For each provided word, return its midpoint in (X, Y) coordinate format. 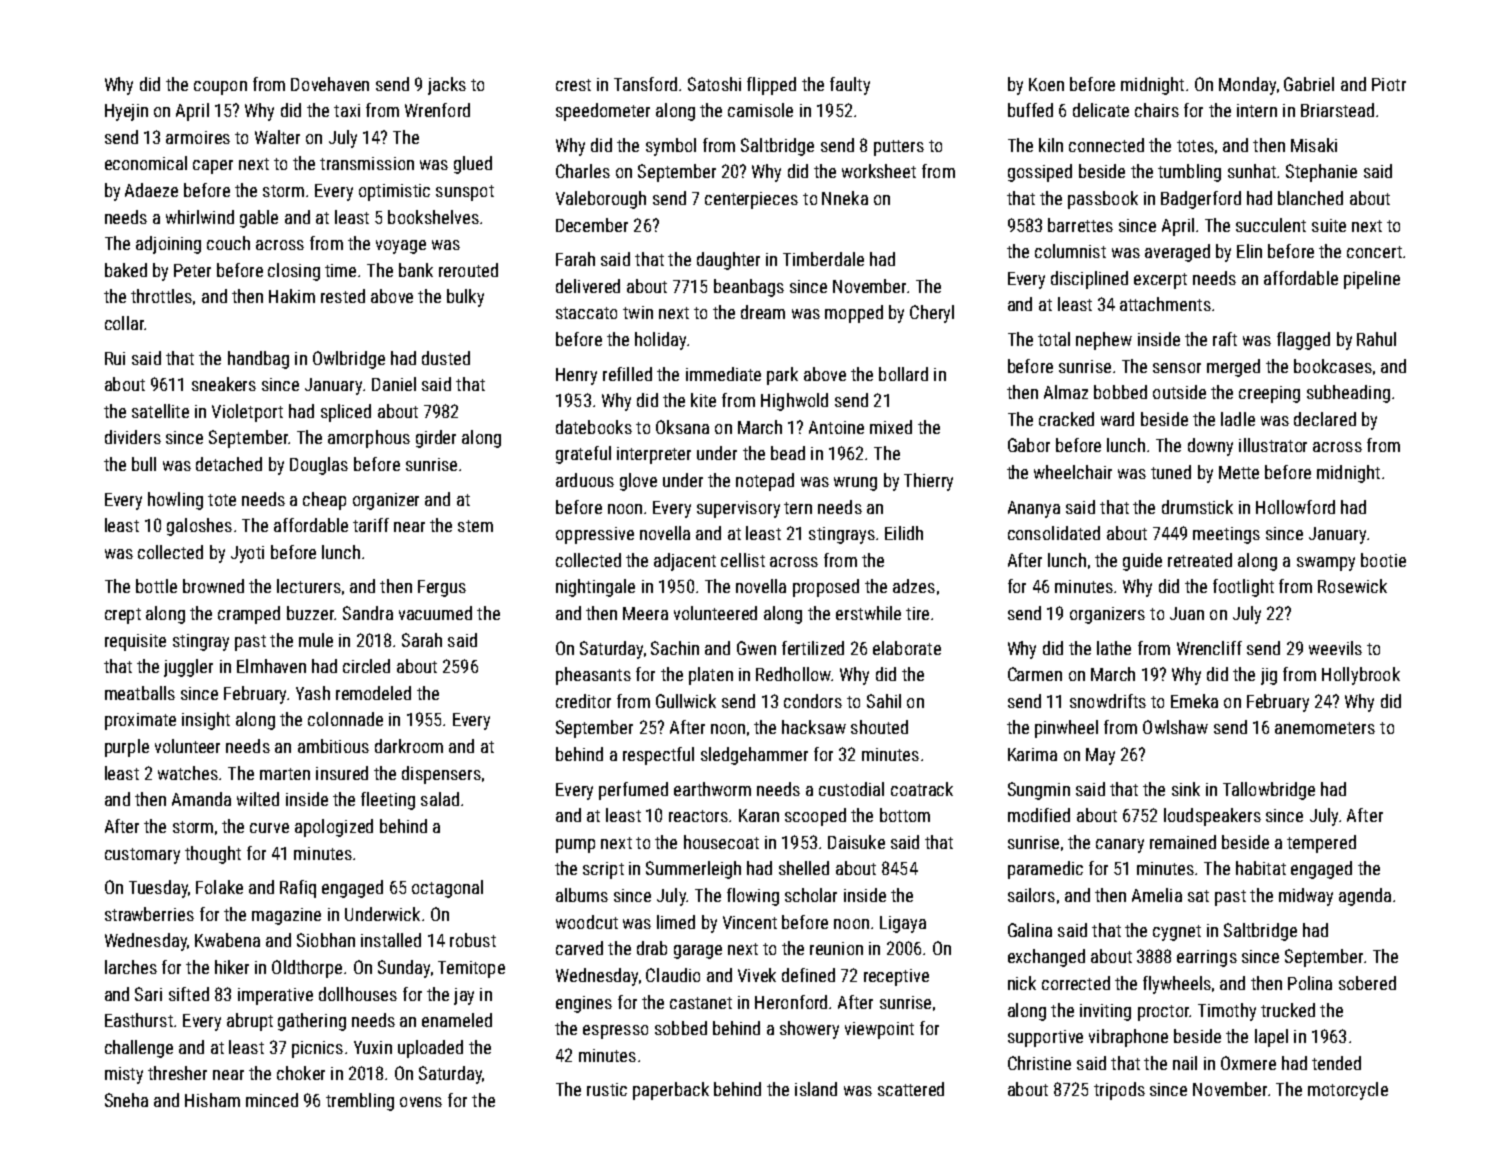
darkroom (409, 746)
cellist (743, 560)
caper (213, 167)
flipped (771, 86)
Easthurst (139, 1020)
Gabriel (1309, 84)
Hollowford (1295, 507)
